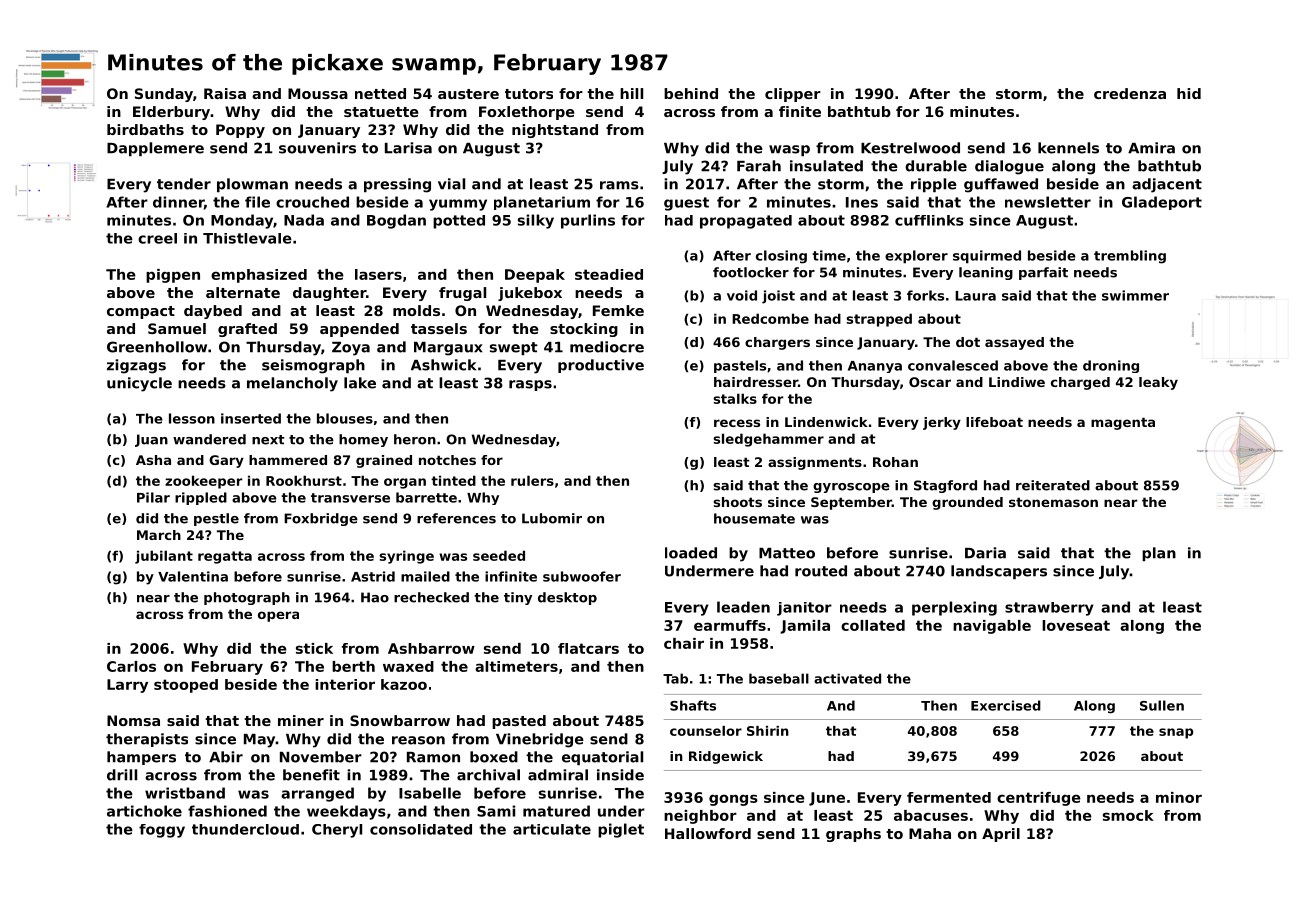  I want to click on plowman, so click(252, 185).
